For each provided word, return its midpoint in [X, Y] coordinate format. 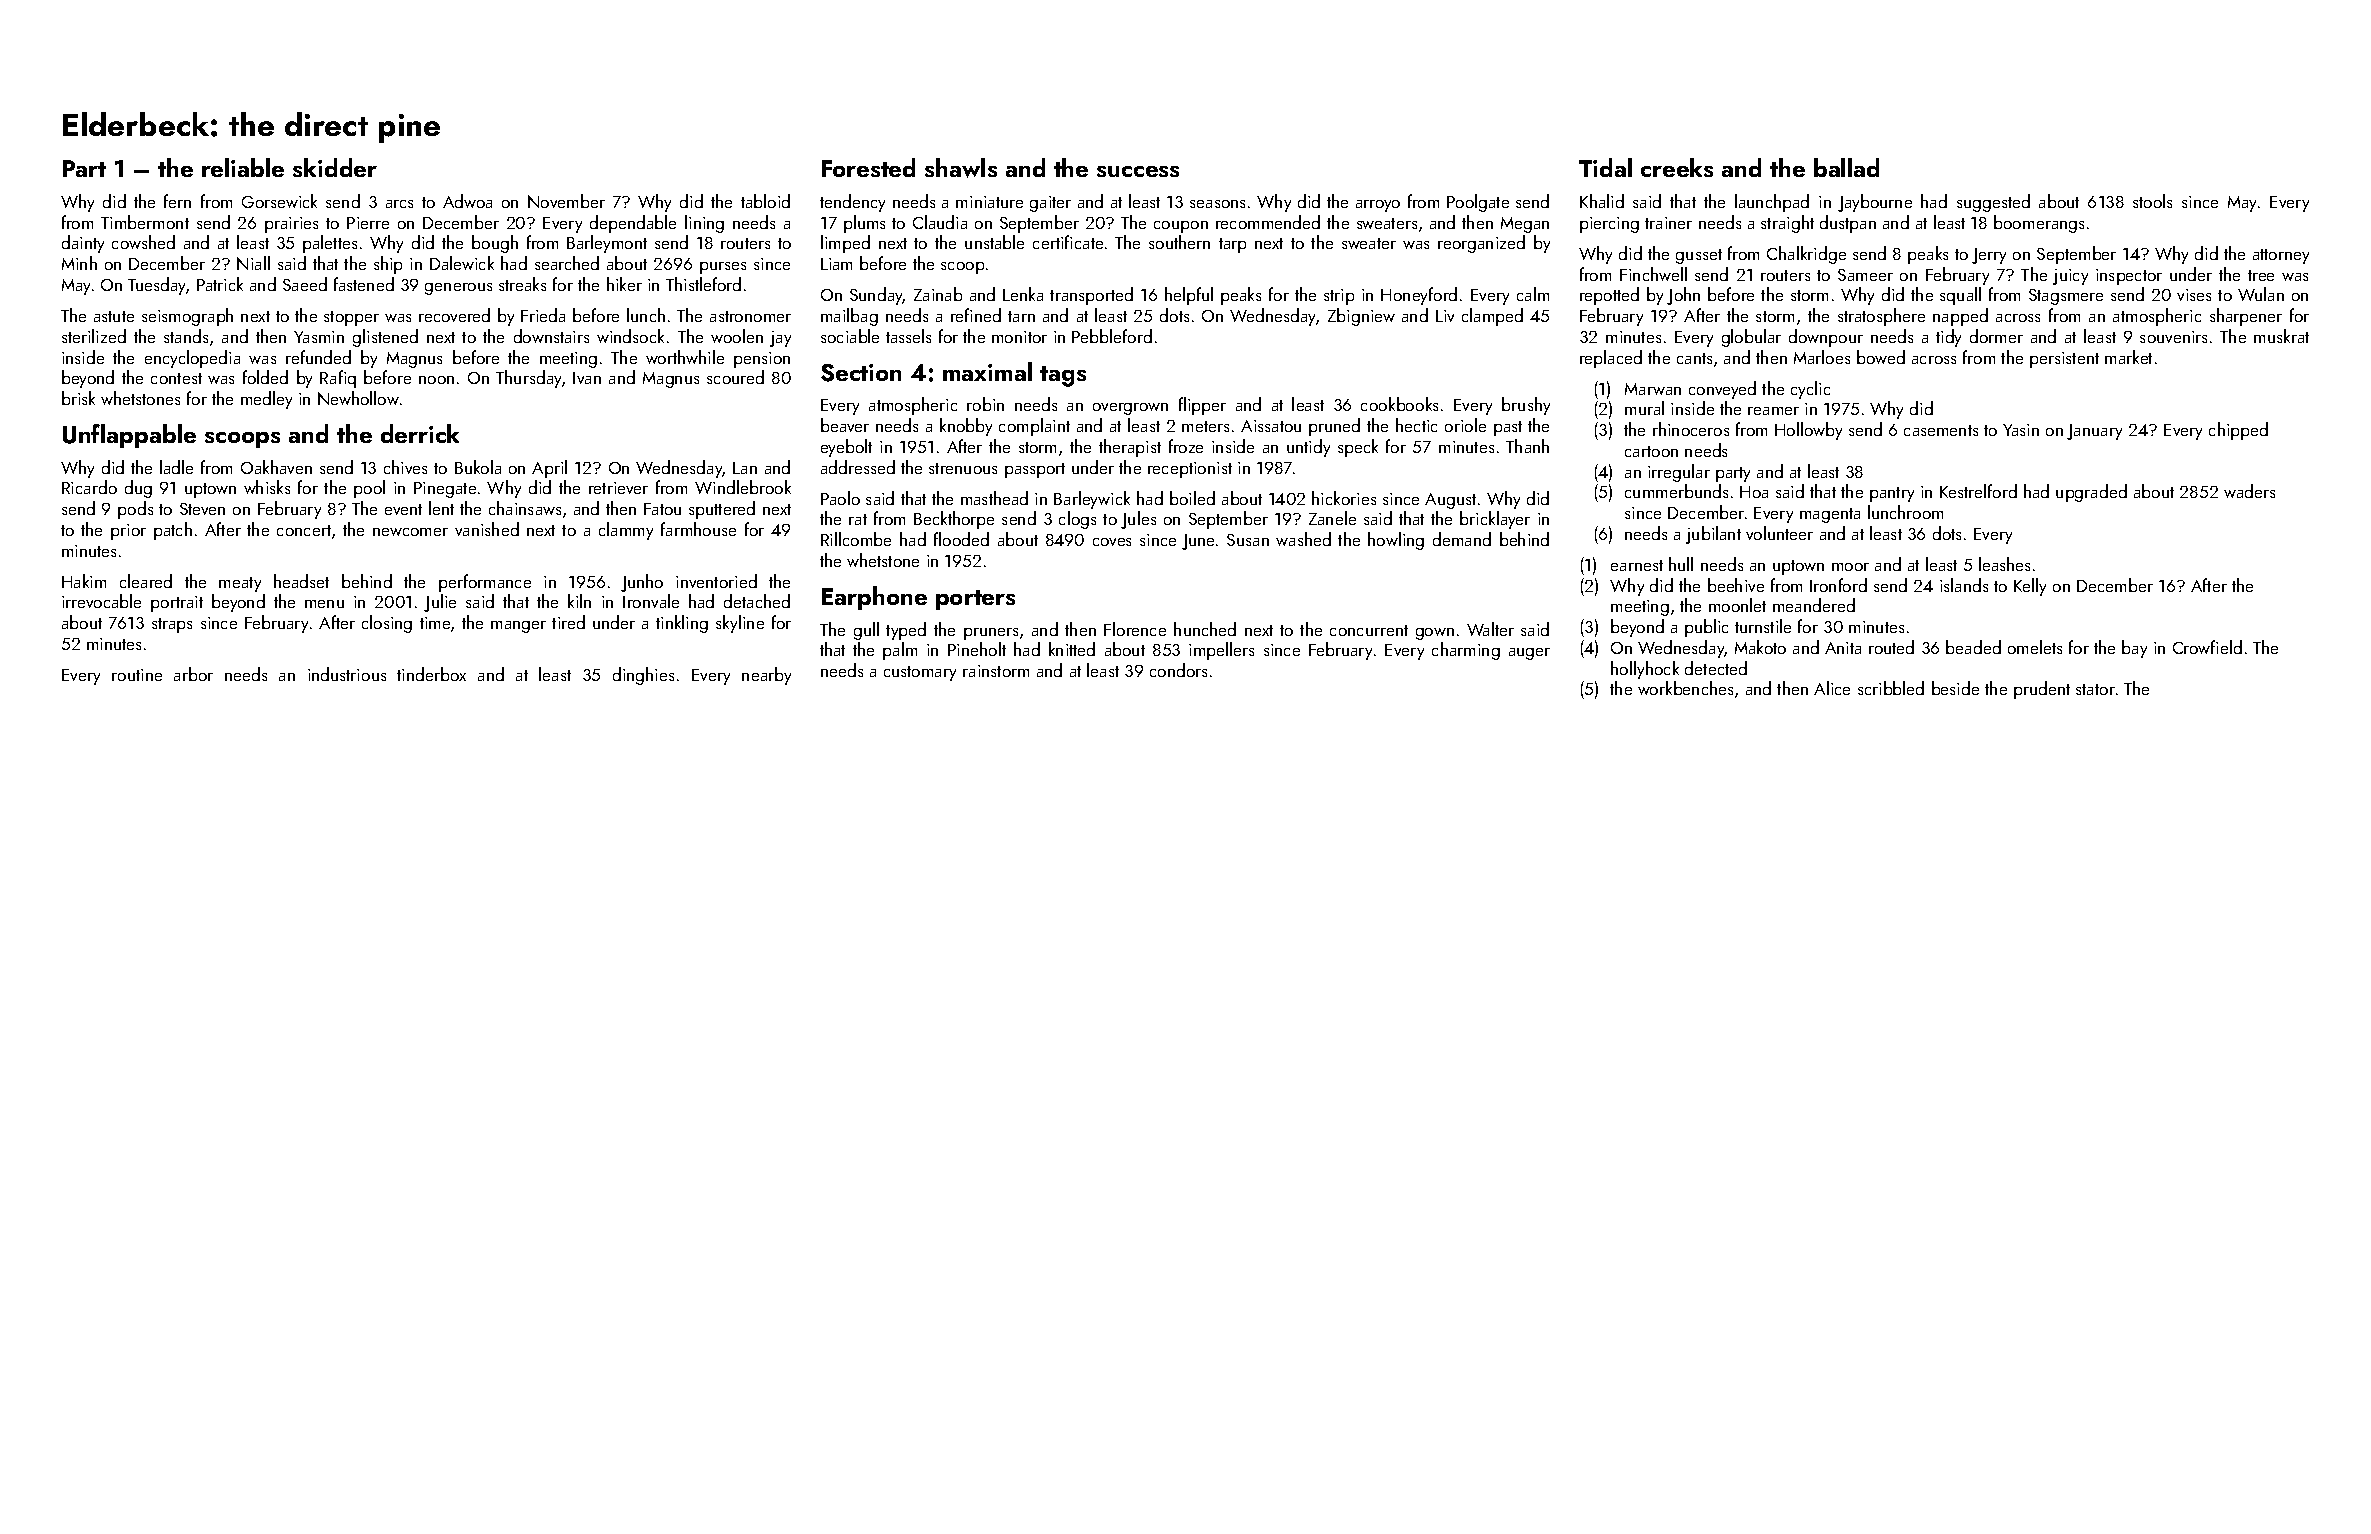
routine [137, 675]
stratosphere [1881, 317]
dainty [83, 244]
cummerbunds [1676, 491]
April [549, 469]
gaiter [1050, 204]
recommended [1268, 222]
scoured [735, 377]
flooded [961, 539]
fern [177, 201]
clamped [1492, 317]
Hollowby [1808, 431]
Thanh [1527, 446]
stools [2152, 201]
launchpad [1772, 203]
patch [173, 531]
